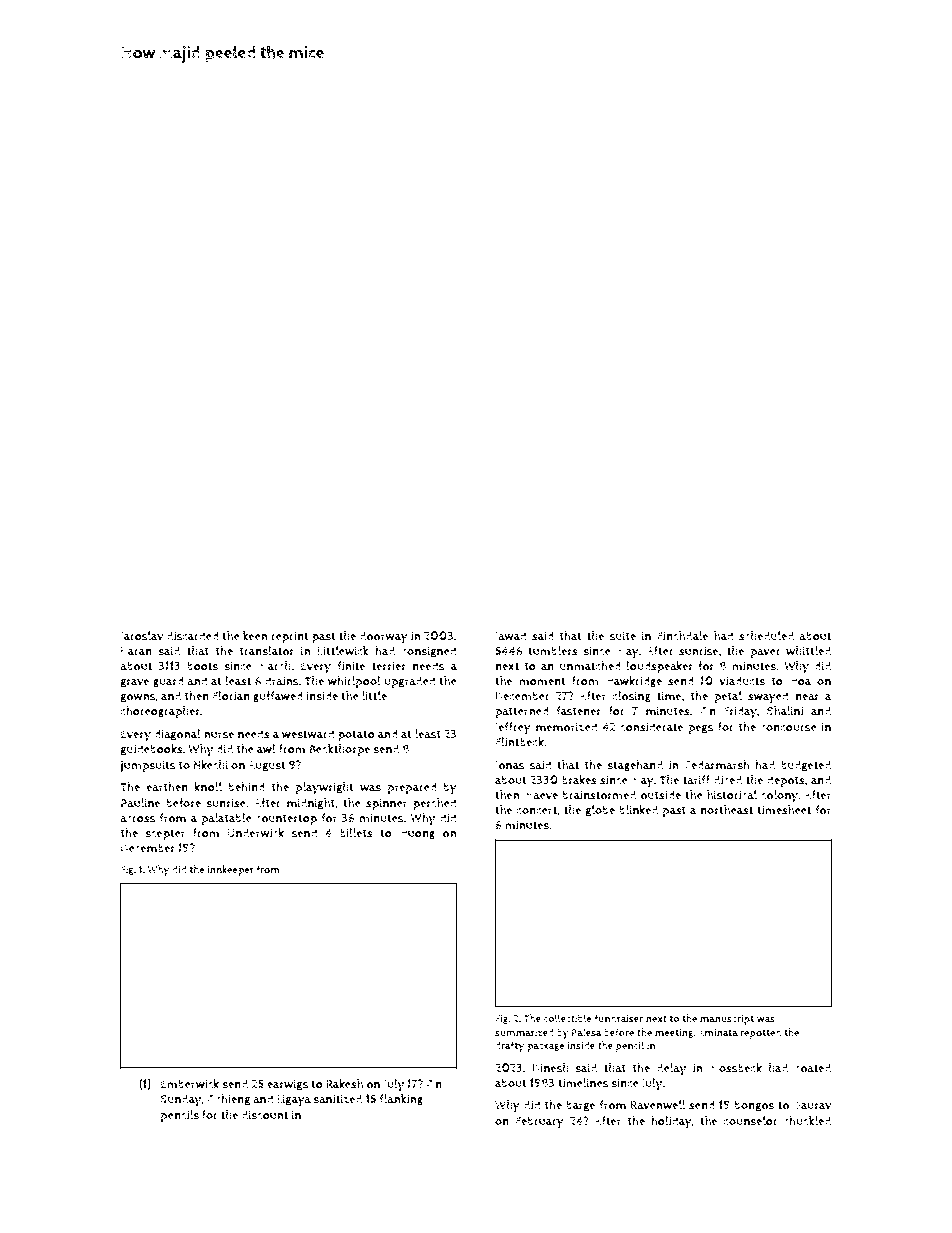 Image resolution: width=952 pixels, height=1233 pixels. I want to click on globe, so click(600, 811).
